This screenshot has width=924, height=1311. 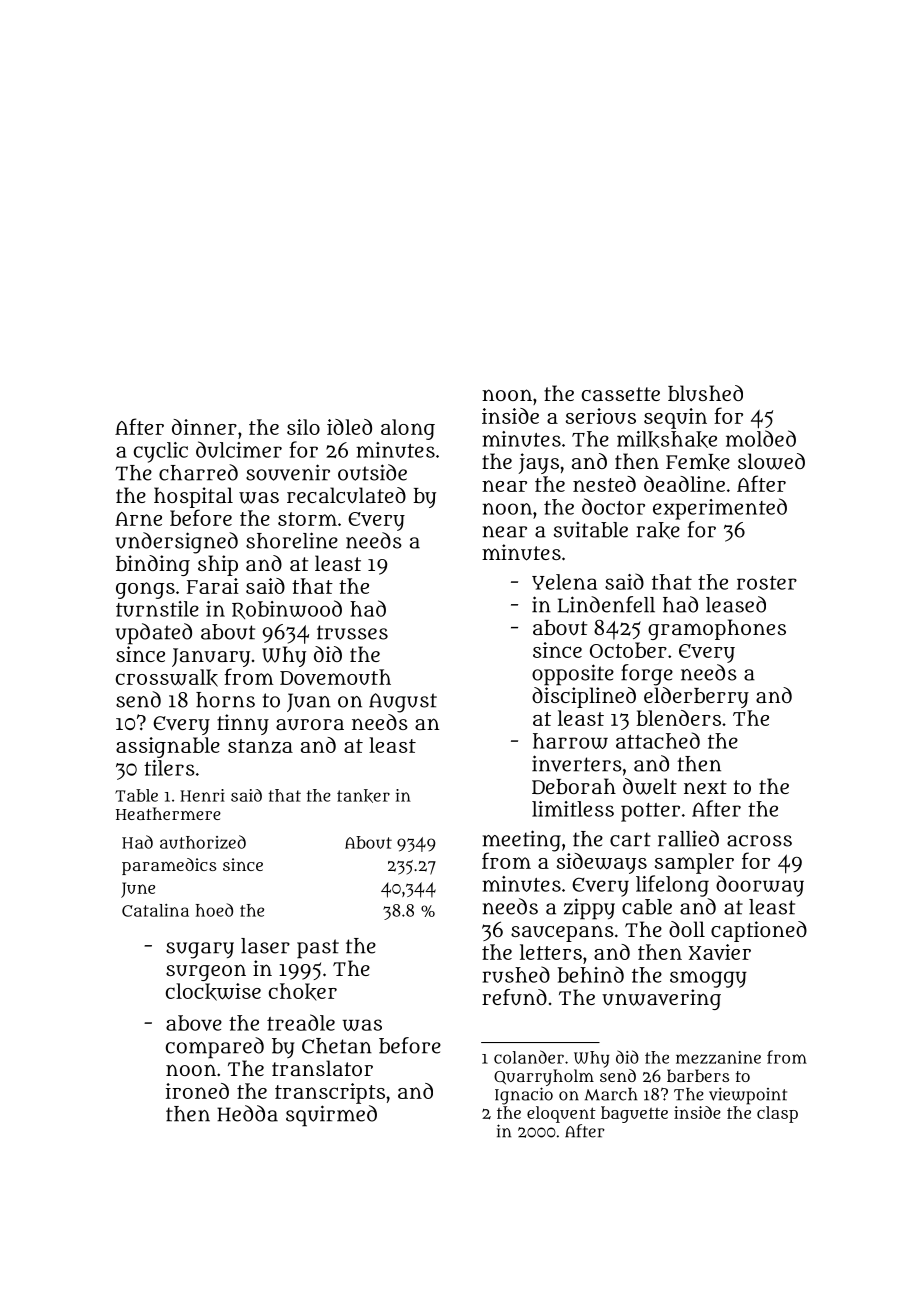 I want to click on Deborah, so click(x=574, y=786).
